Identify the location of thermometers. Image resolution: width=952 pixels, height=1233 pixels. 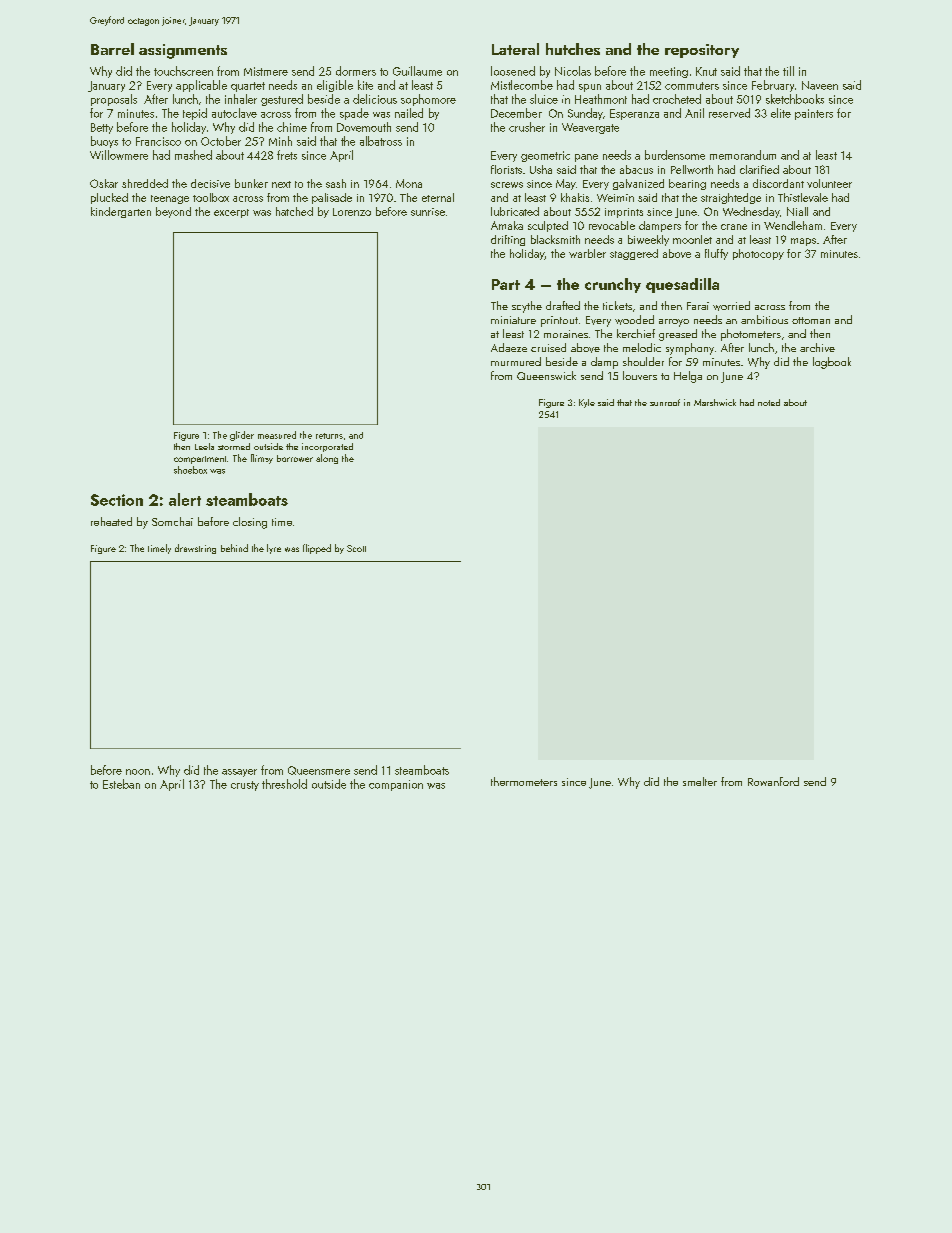
(524, 781).
